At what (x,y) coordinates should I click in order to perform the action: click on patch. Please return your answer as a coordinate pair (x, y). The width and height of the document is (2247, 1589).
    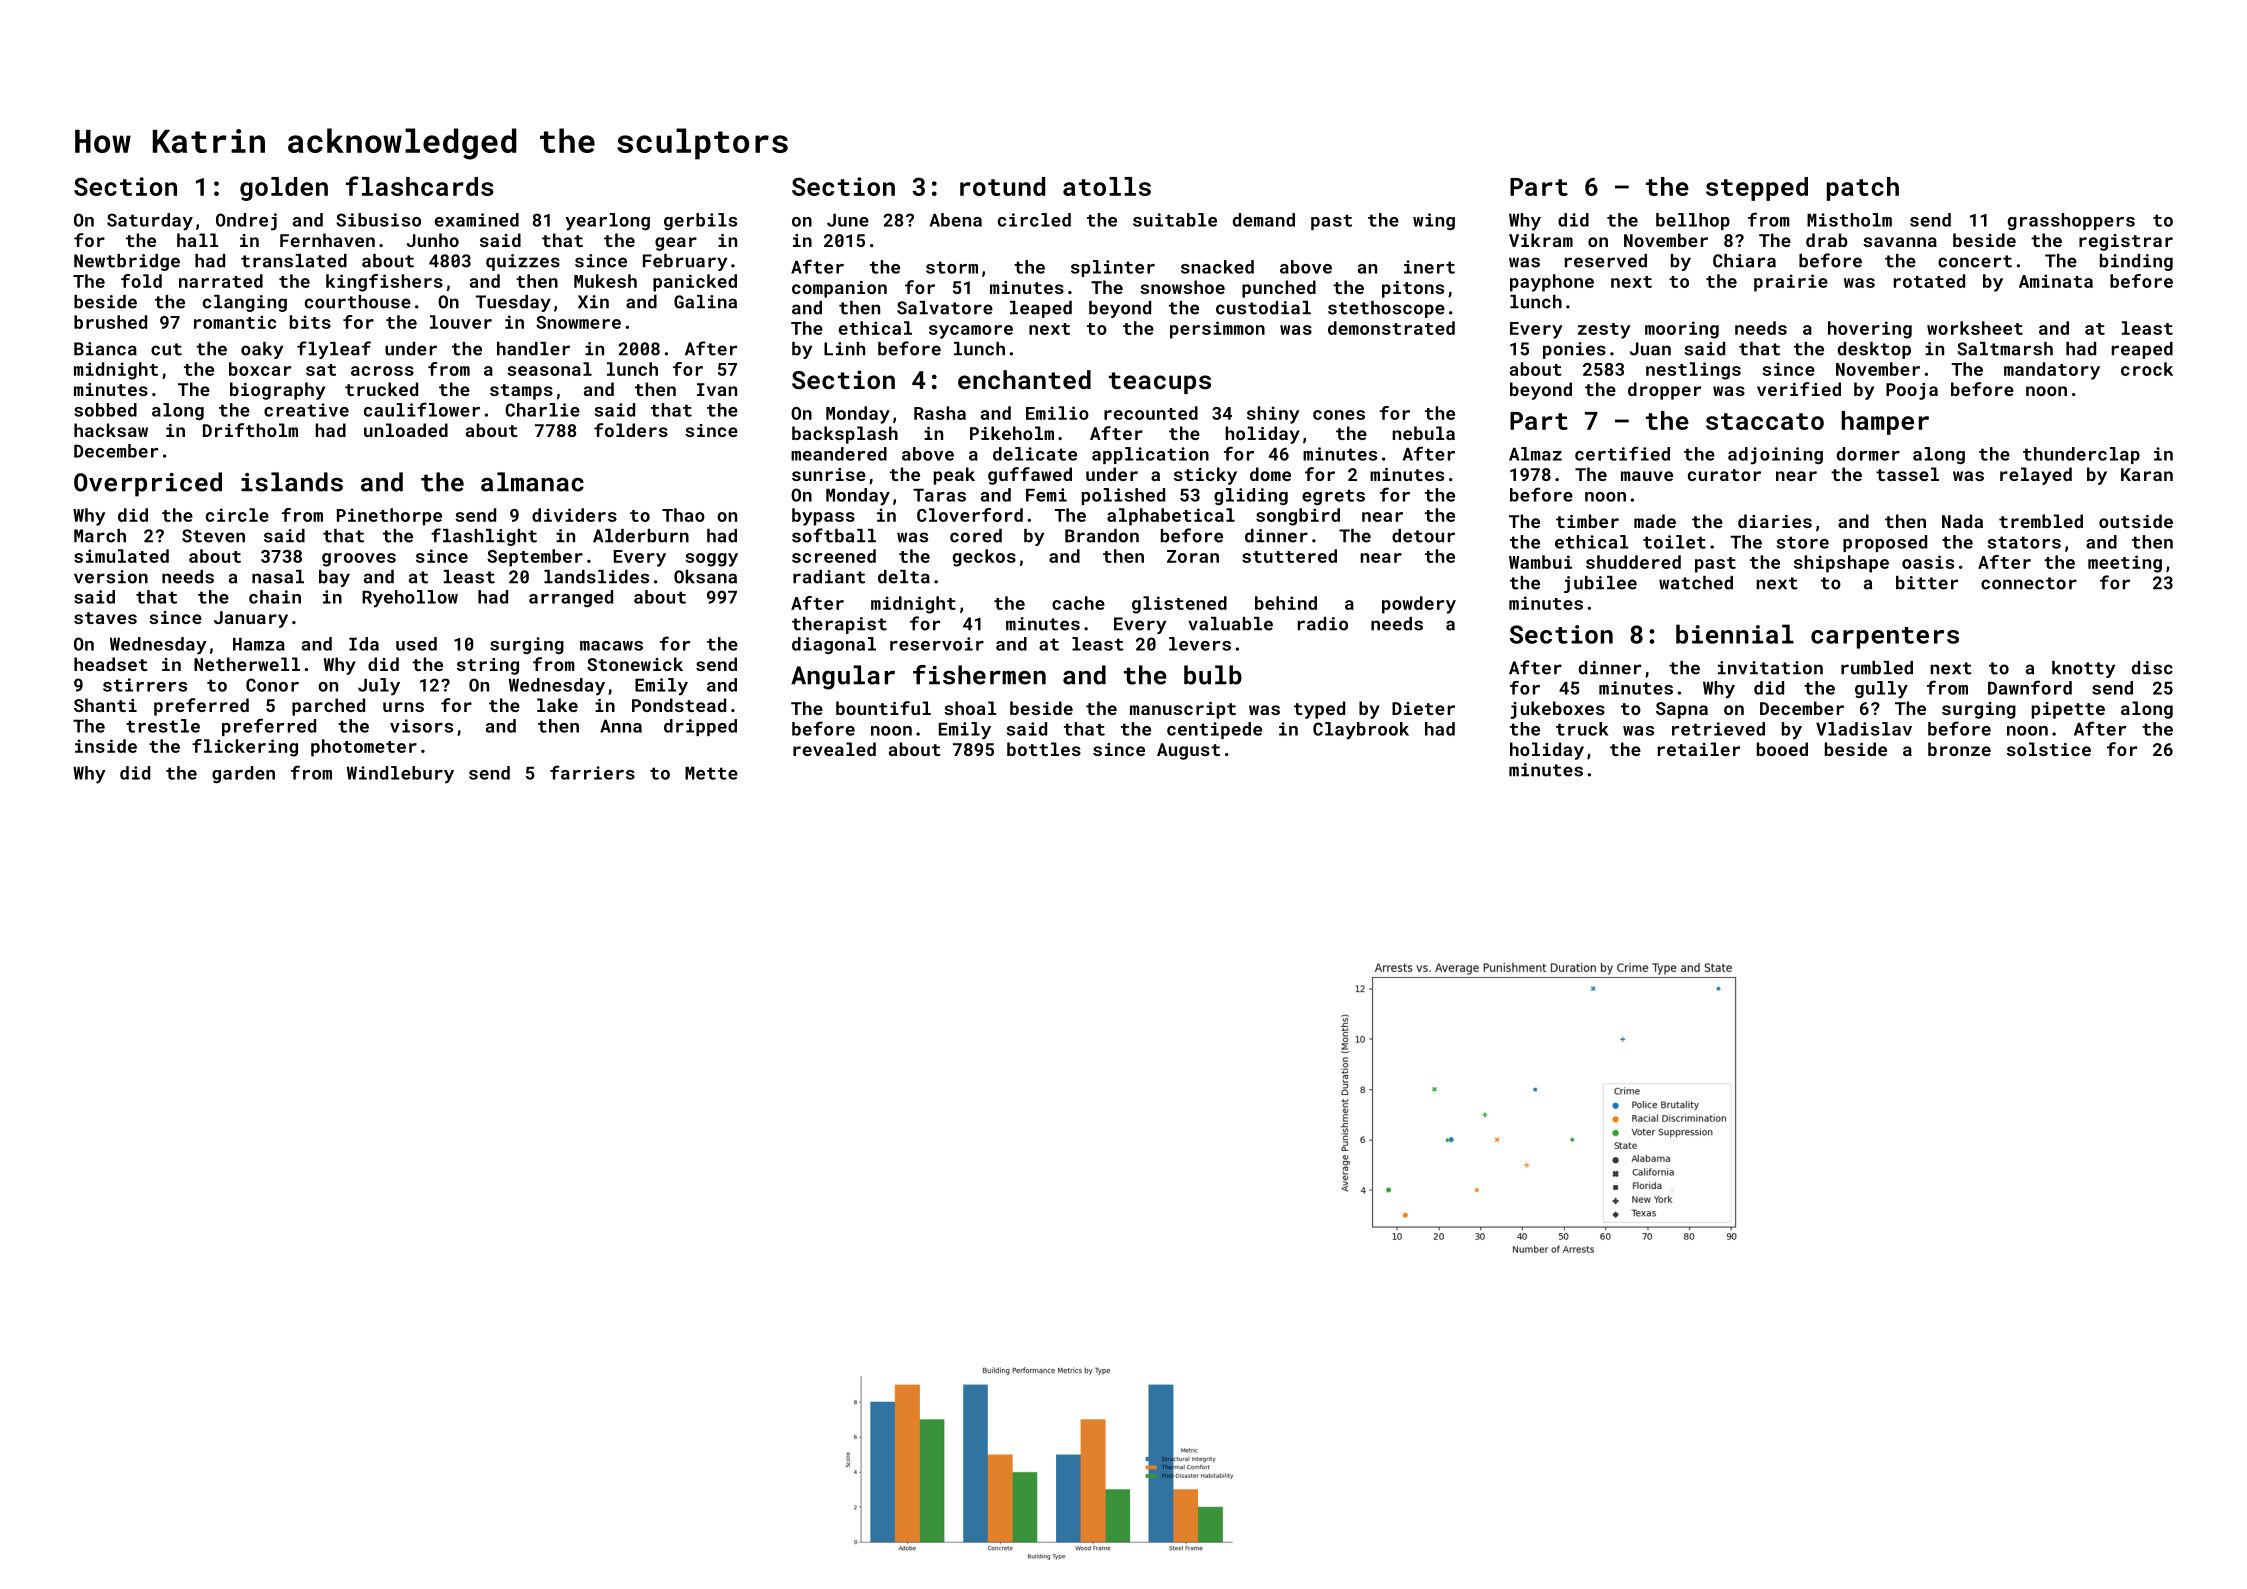
    Looking at the image, I should click on (1863, 189).
